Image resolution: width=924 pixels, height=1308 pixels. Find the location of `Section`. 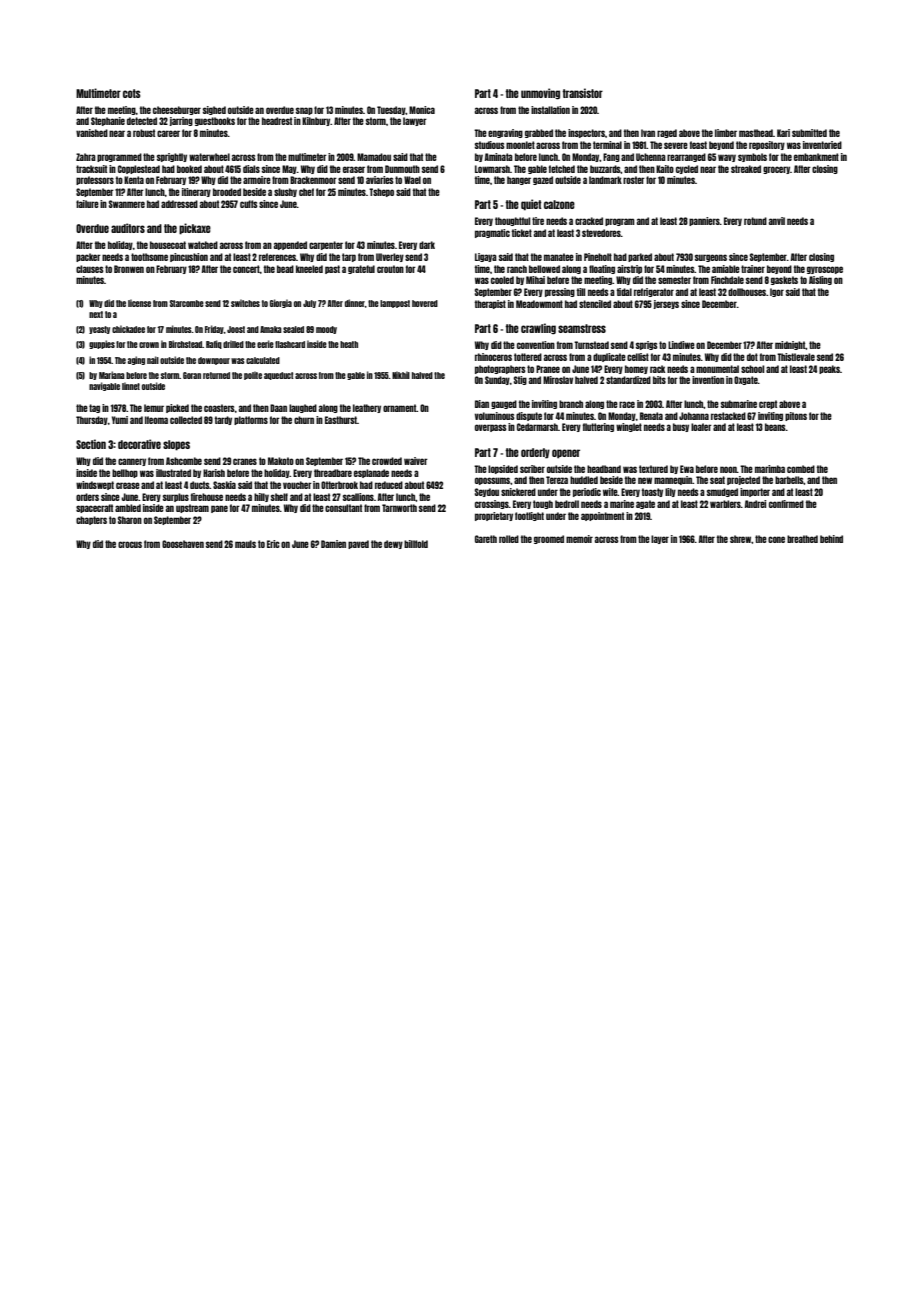

Section is located at coordinates (91, 444).
